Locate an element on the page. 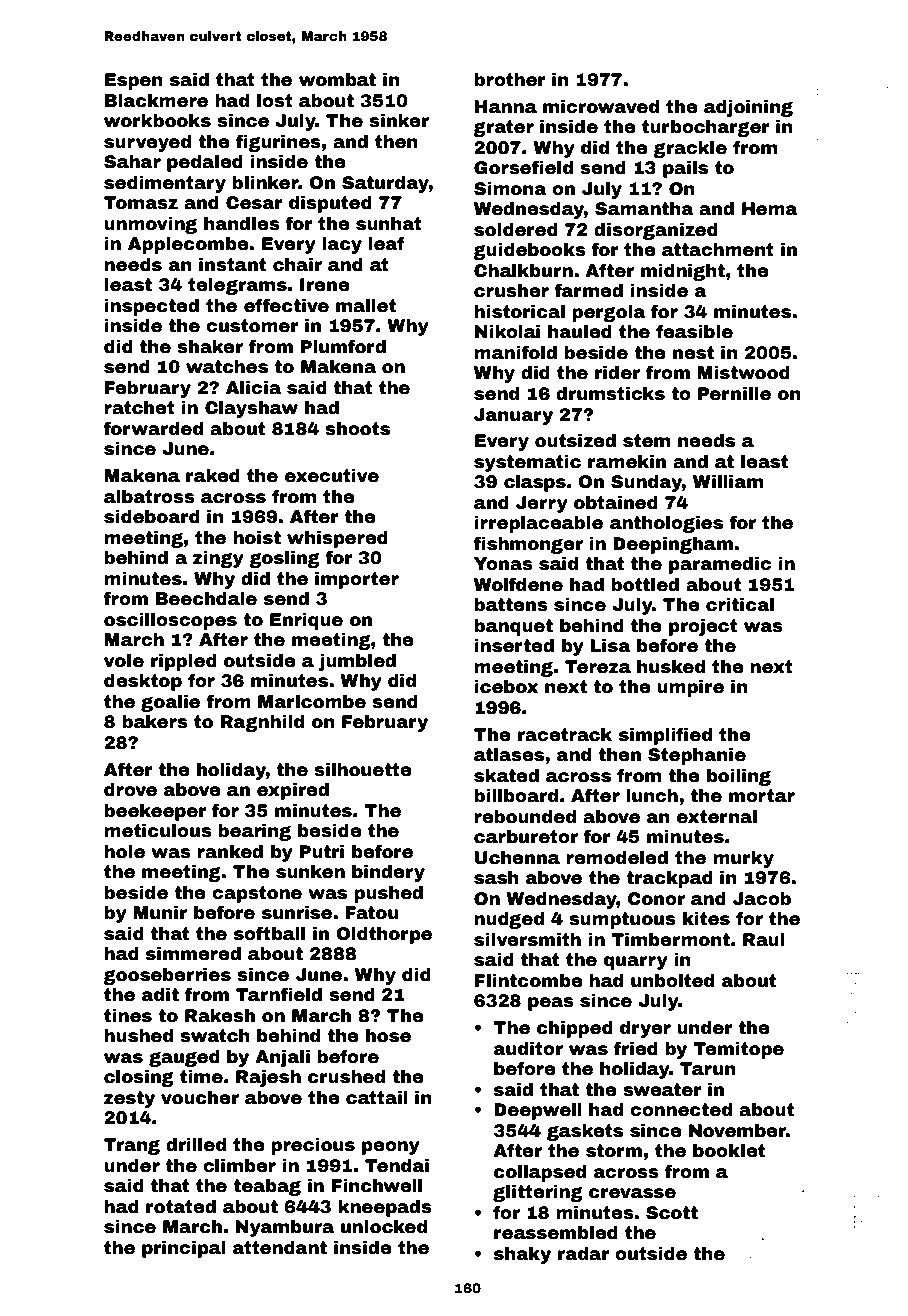 This document has width=908, height=1316. adjoining is located at coordinates (748, 108).
